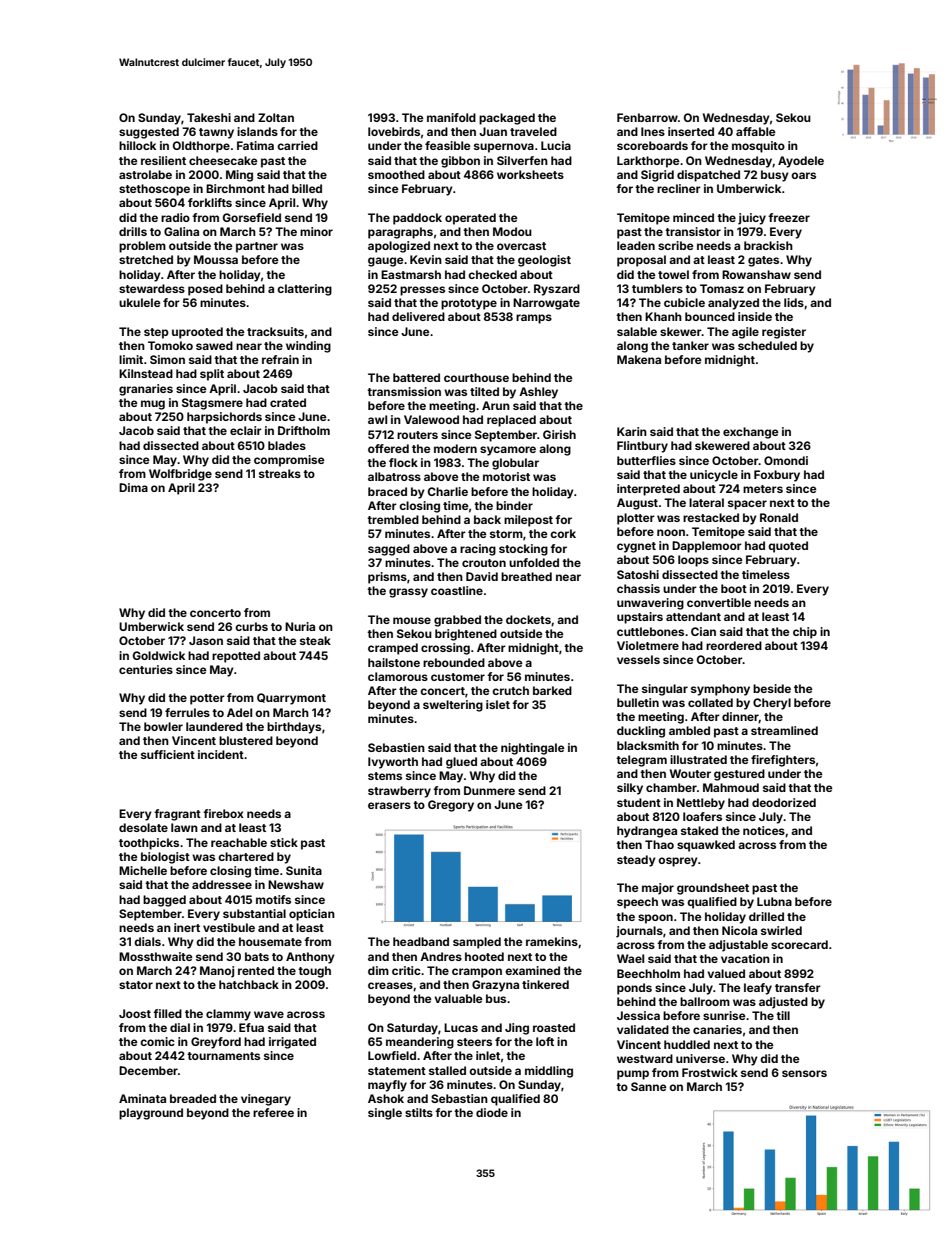  I want to click on suggested, so click(149, 133).
